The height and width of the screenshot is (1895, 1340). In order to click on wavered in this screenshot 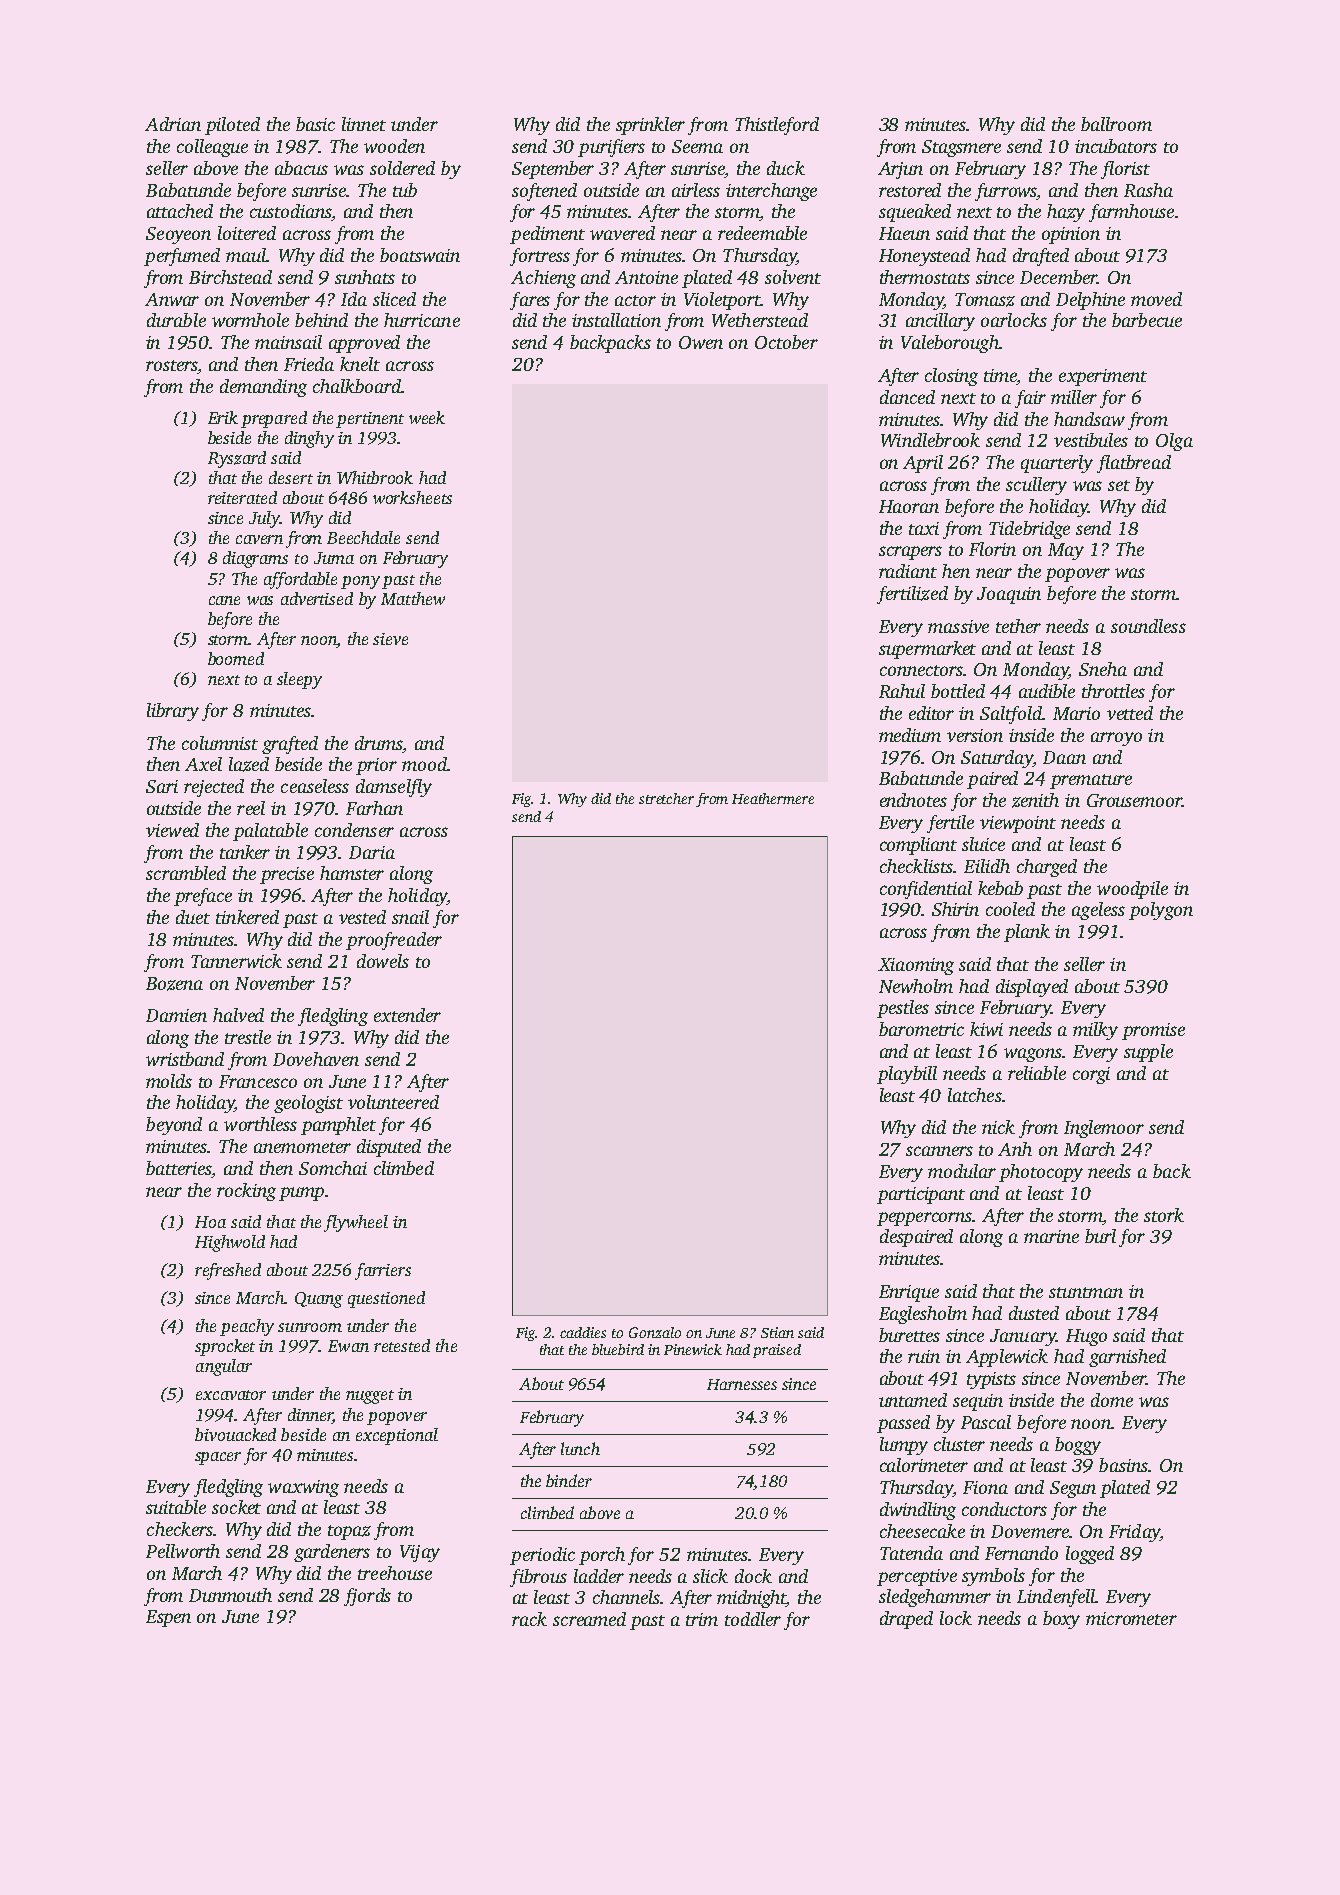, I will do `click(622, 233)`.
